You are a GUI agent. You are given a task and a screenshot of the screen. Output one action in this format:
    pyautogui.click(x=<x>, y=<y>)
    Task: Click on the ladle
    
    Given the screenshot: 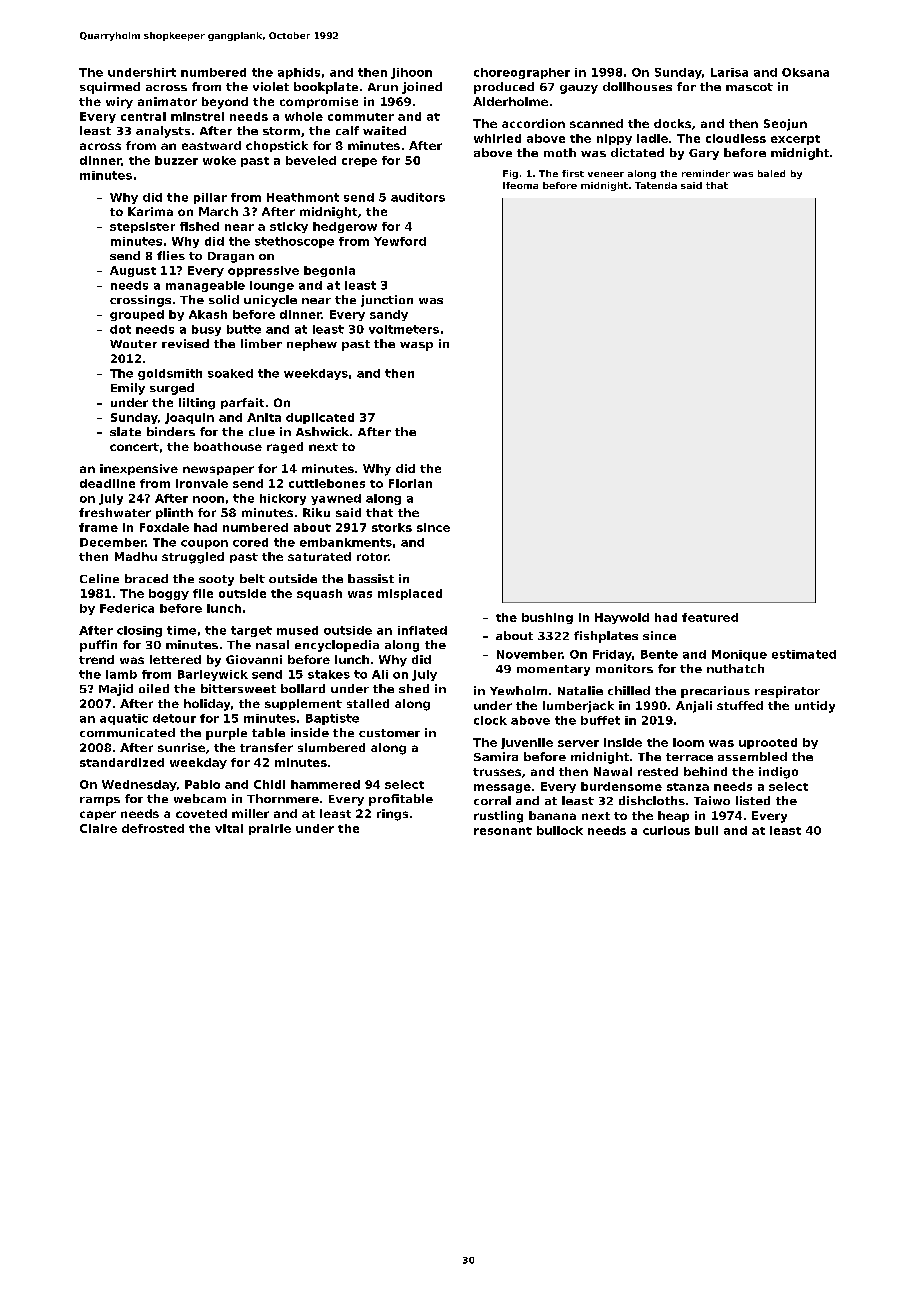 What is the action you would take?
    pyautogui.click(x=652, y=138)
